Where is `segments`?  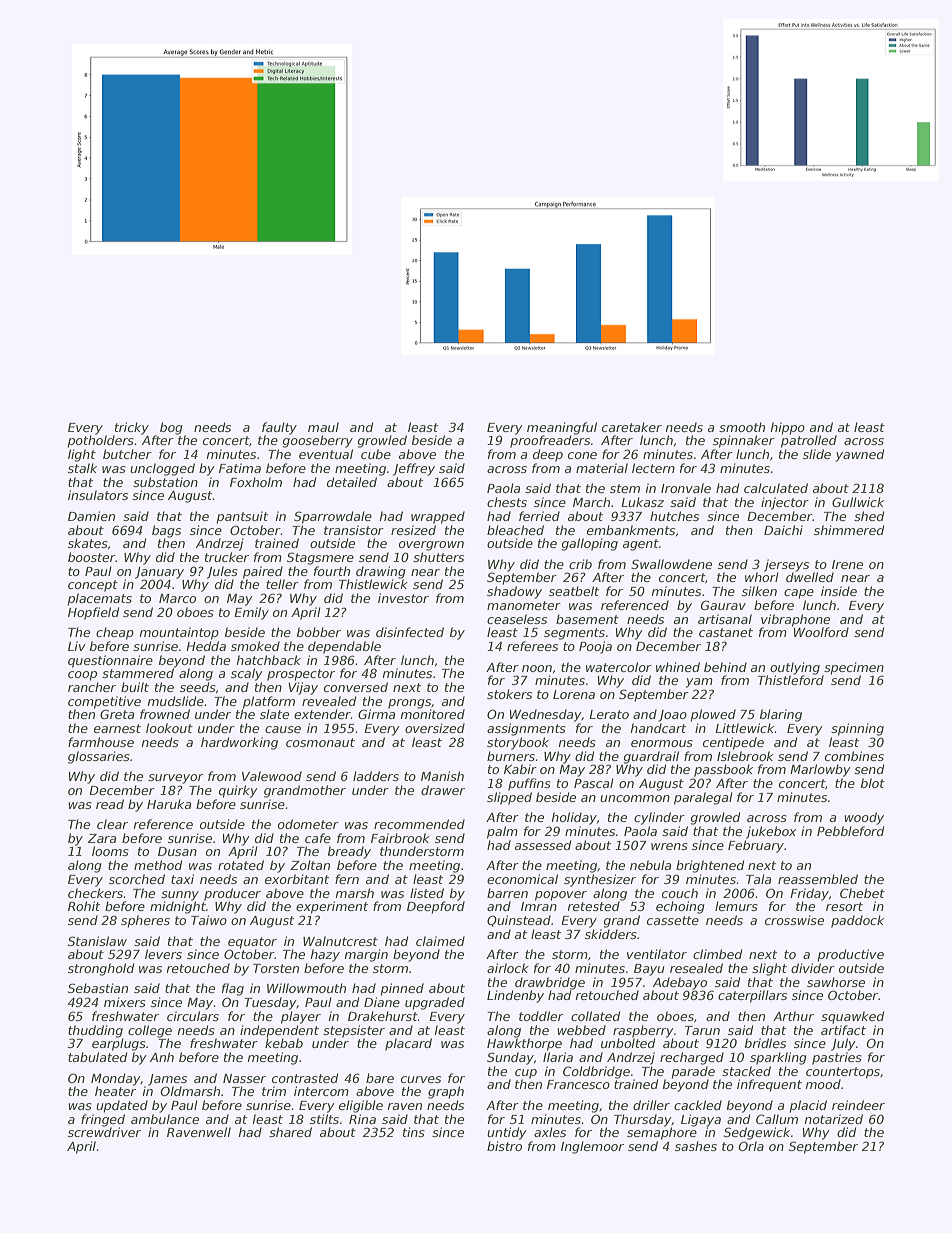
segments is located at coordinates (574, 634).
